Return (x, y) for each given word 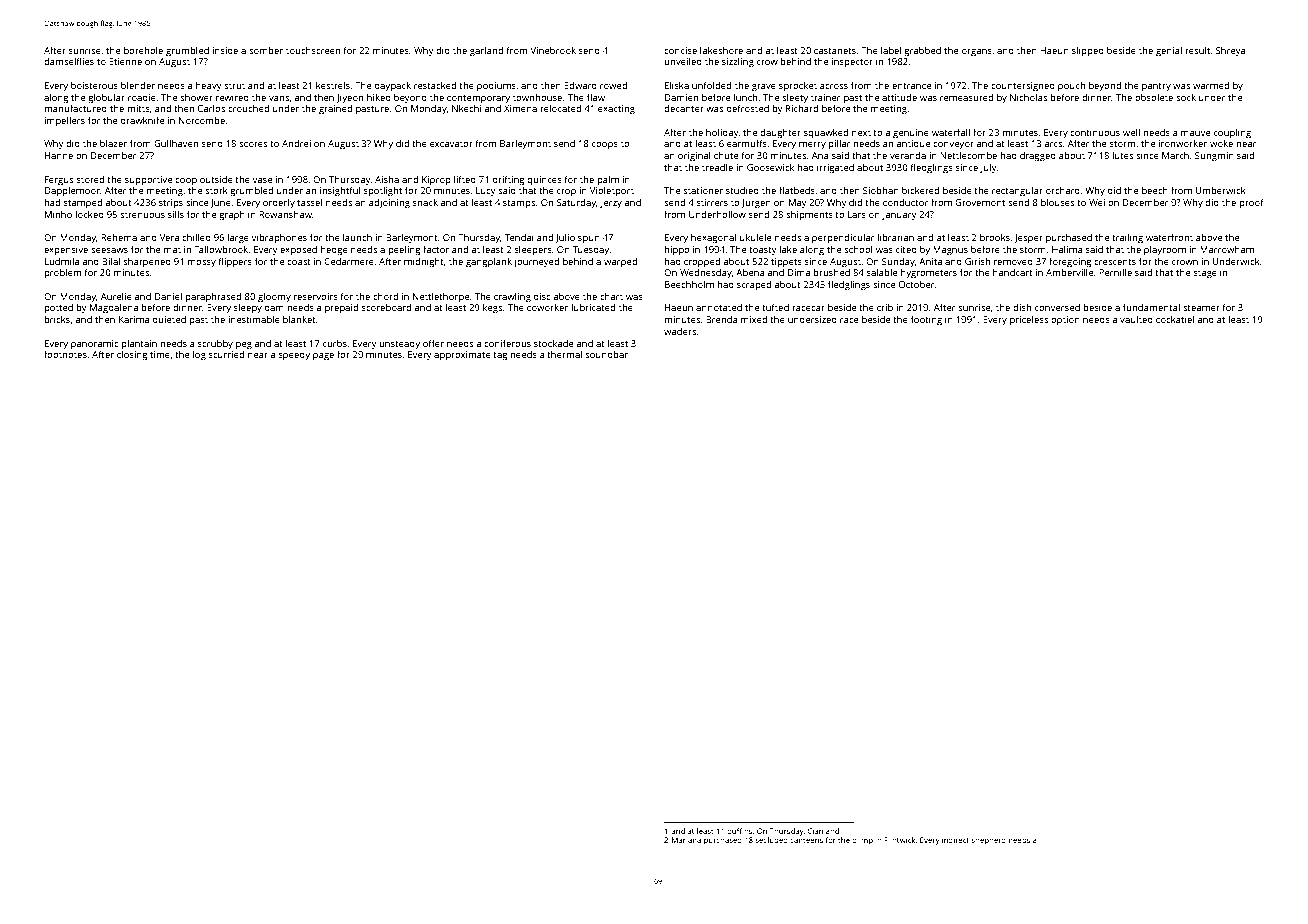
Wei (1097, 202)
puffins (739, 832)
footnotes (65, 354)
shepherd (989, 841)
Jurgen (756, 203)
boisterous (94, 85)
